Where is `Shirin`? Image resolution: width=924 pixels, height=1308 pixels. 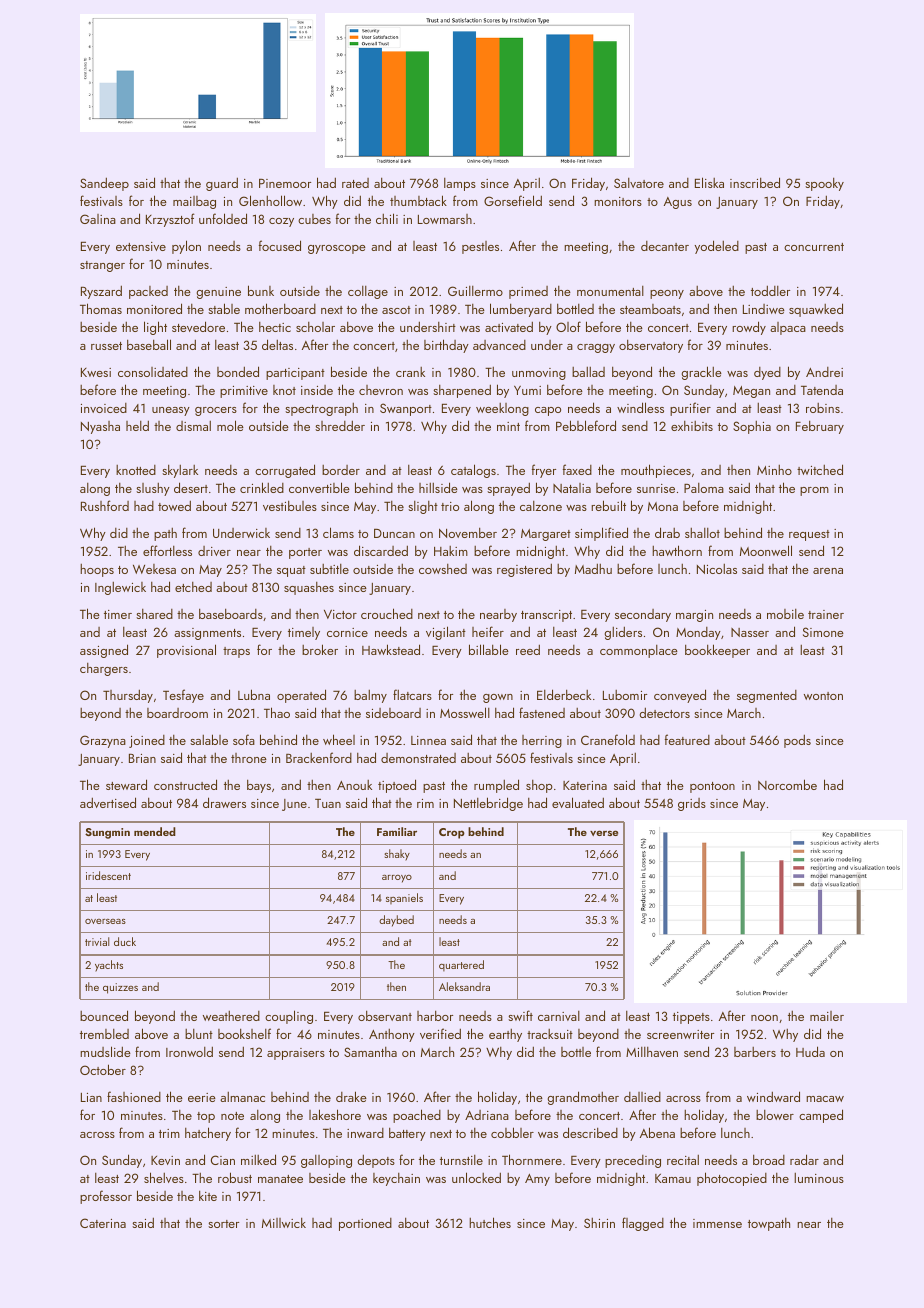
Shirin is located at coordinates (599, 1223).
